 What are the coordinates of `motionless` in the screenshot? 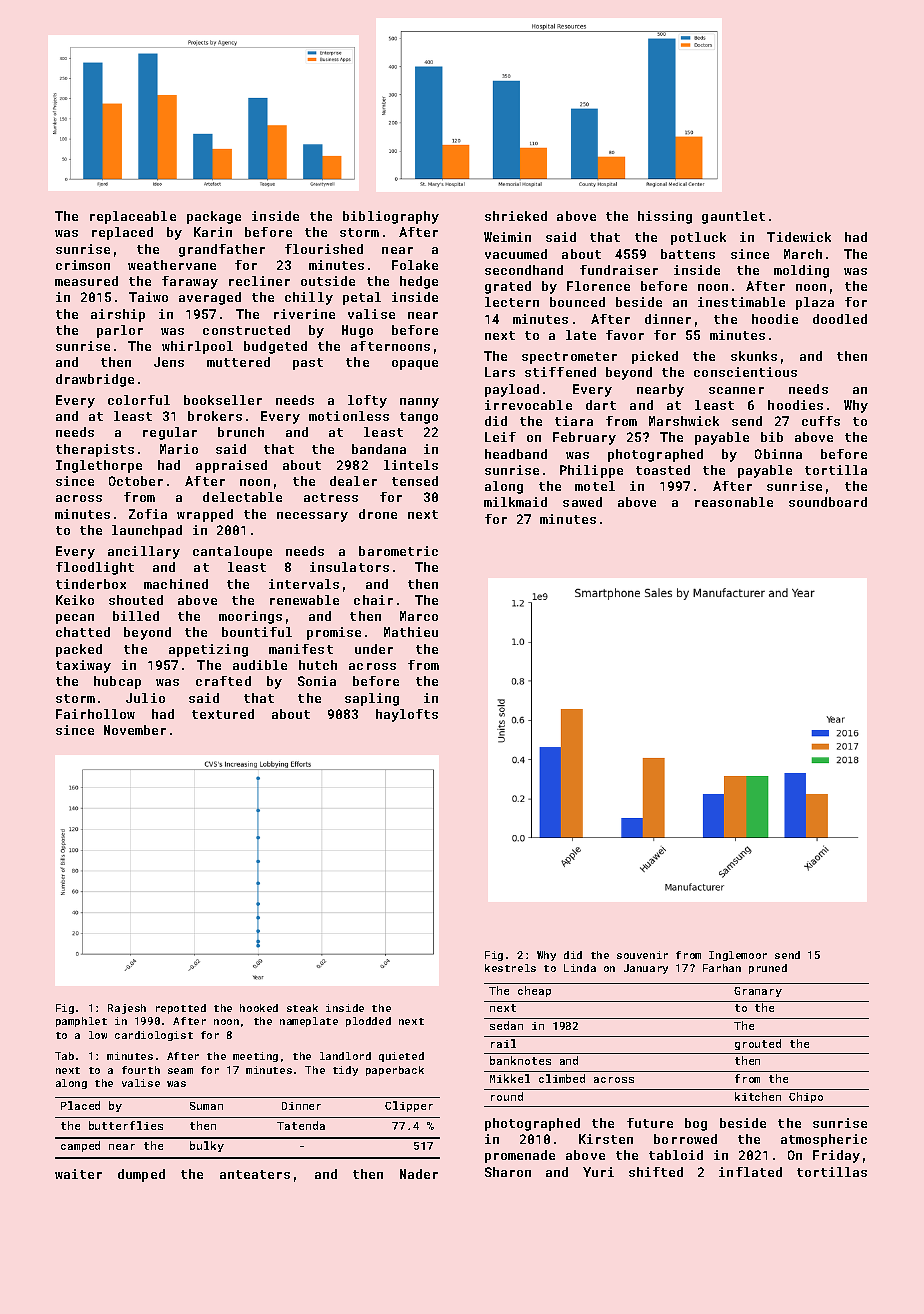 It's located at (349, 416).
